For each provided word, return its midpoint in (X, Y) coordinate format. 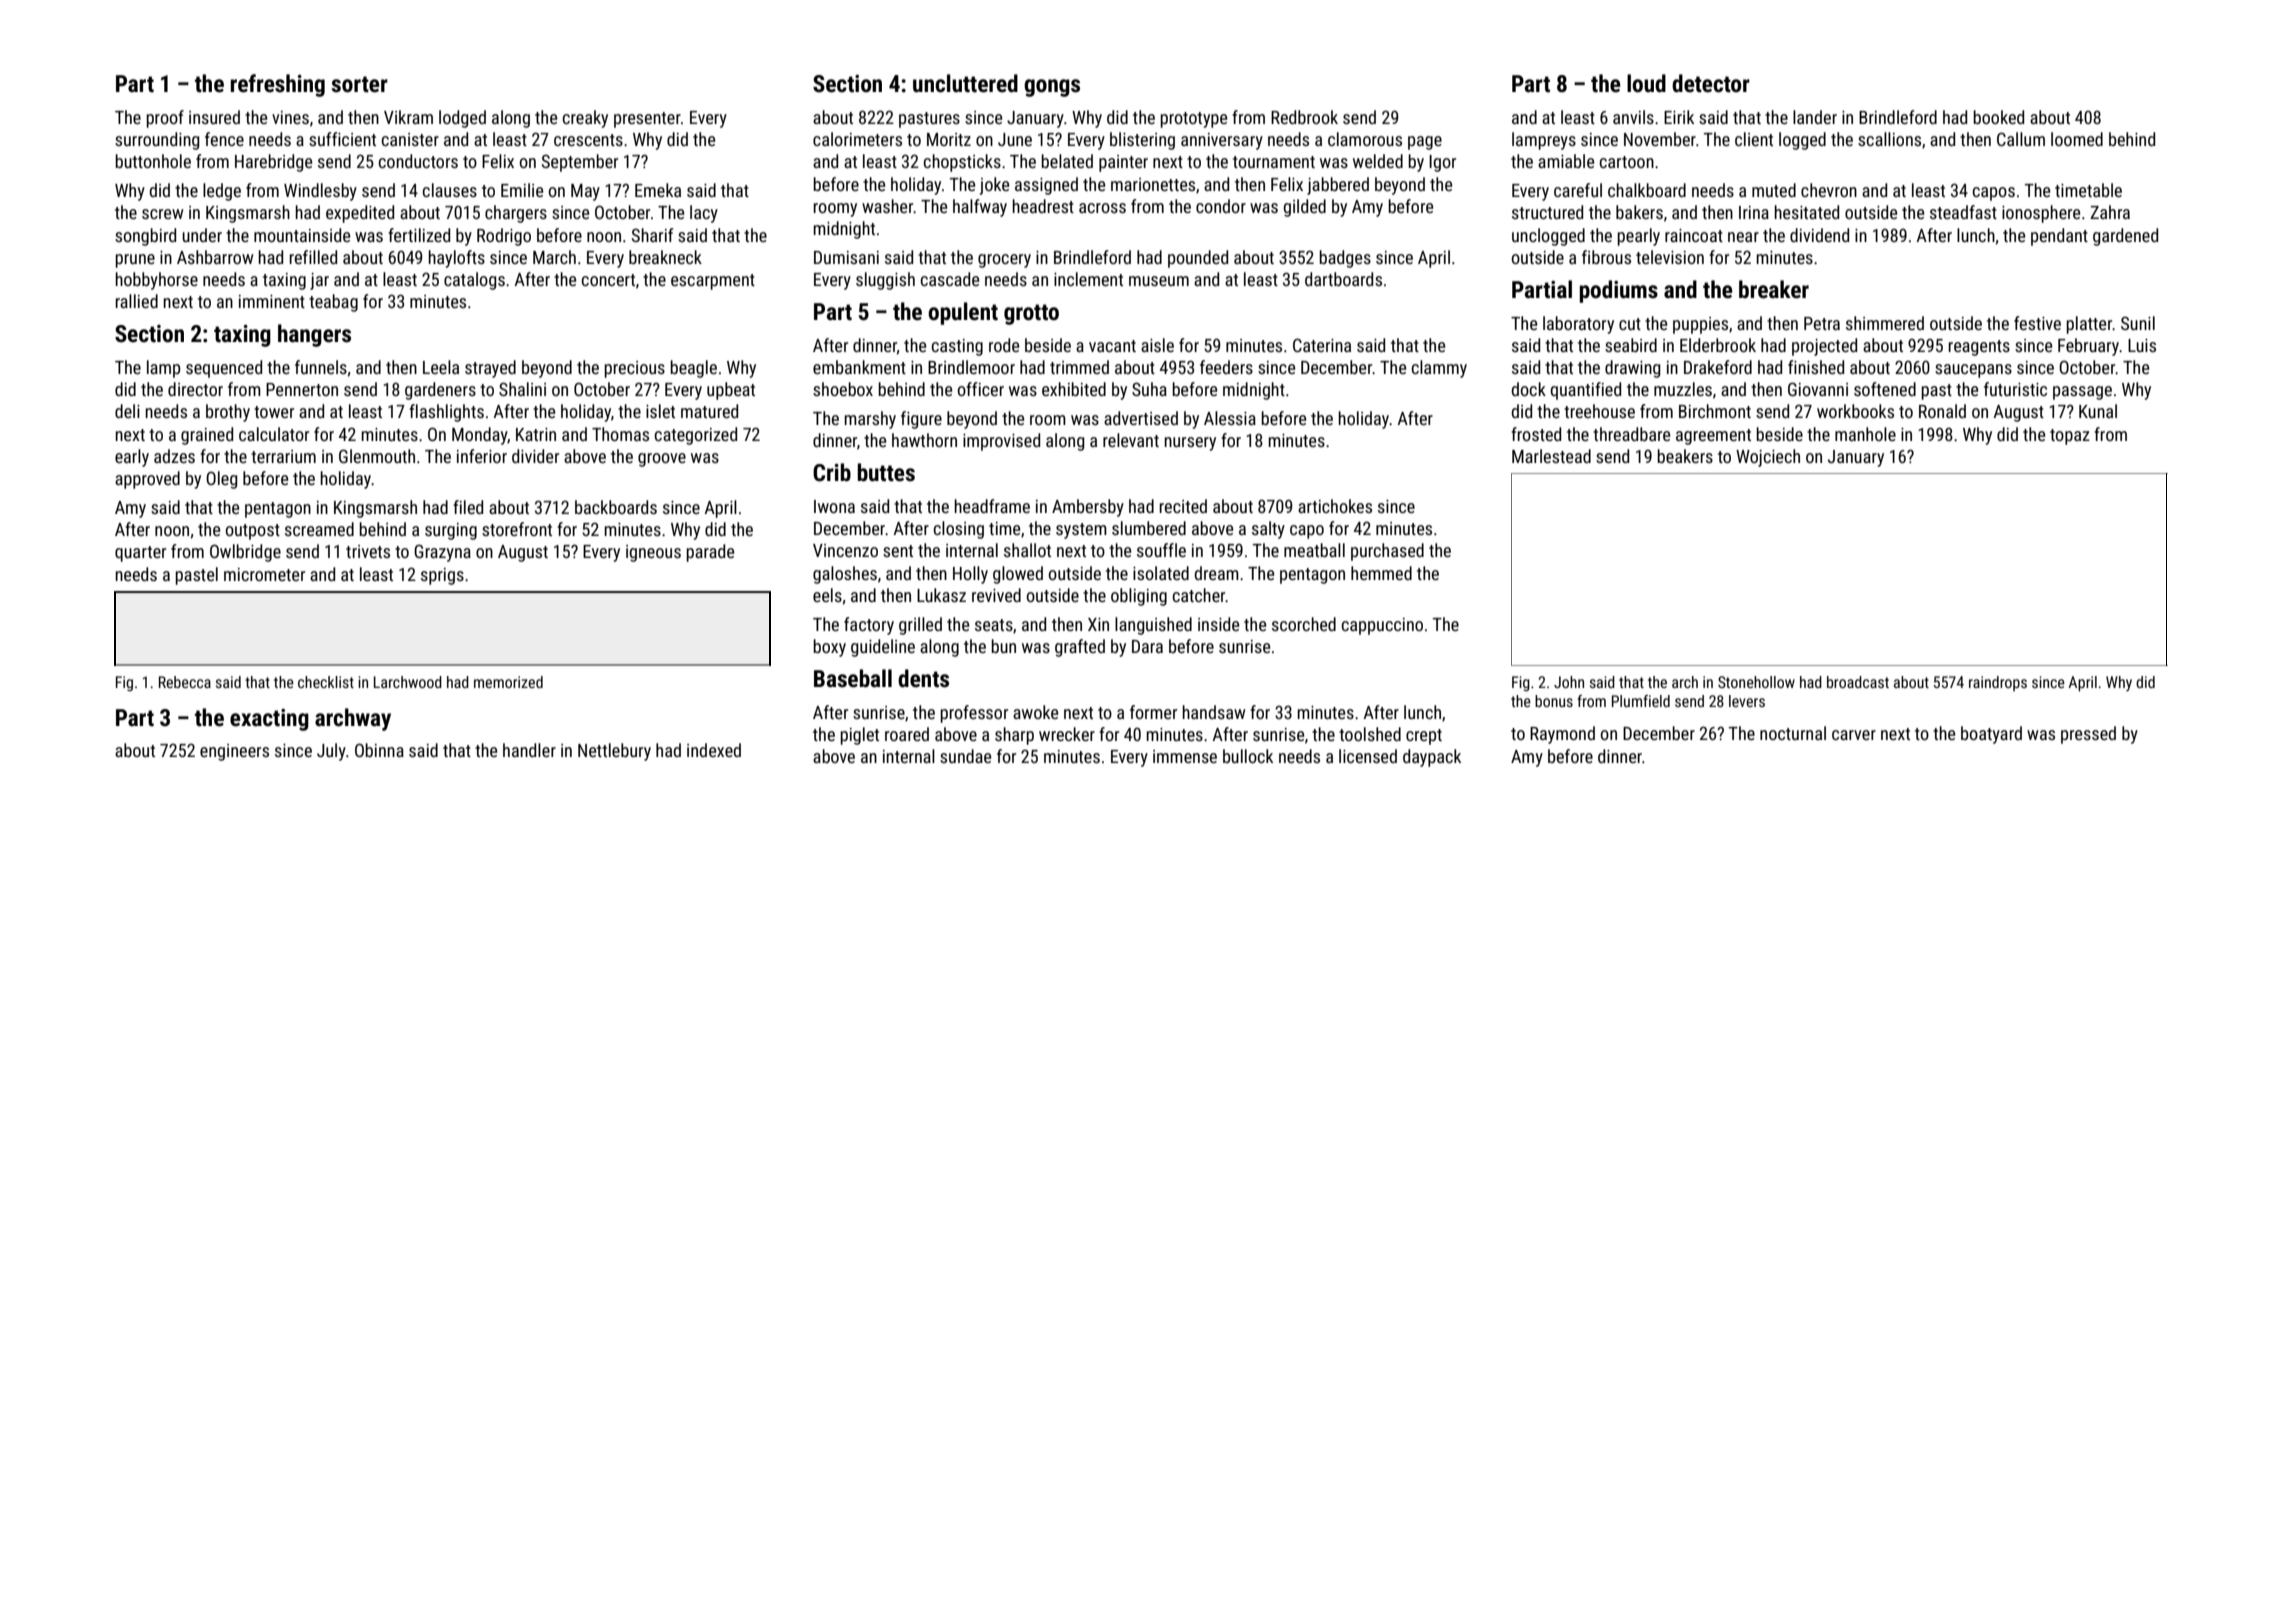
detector (1711, 83)
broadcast (1858, 682)
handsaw (1214, 712)
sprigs (442, 576)
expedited (360, 214)
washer (888, 206)
